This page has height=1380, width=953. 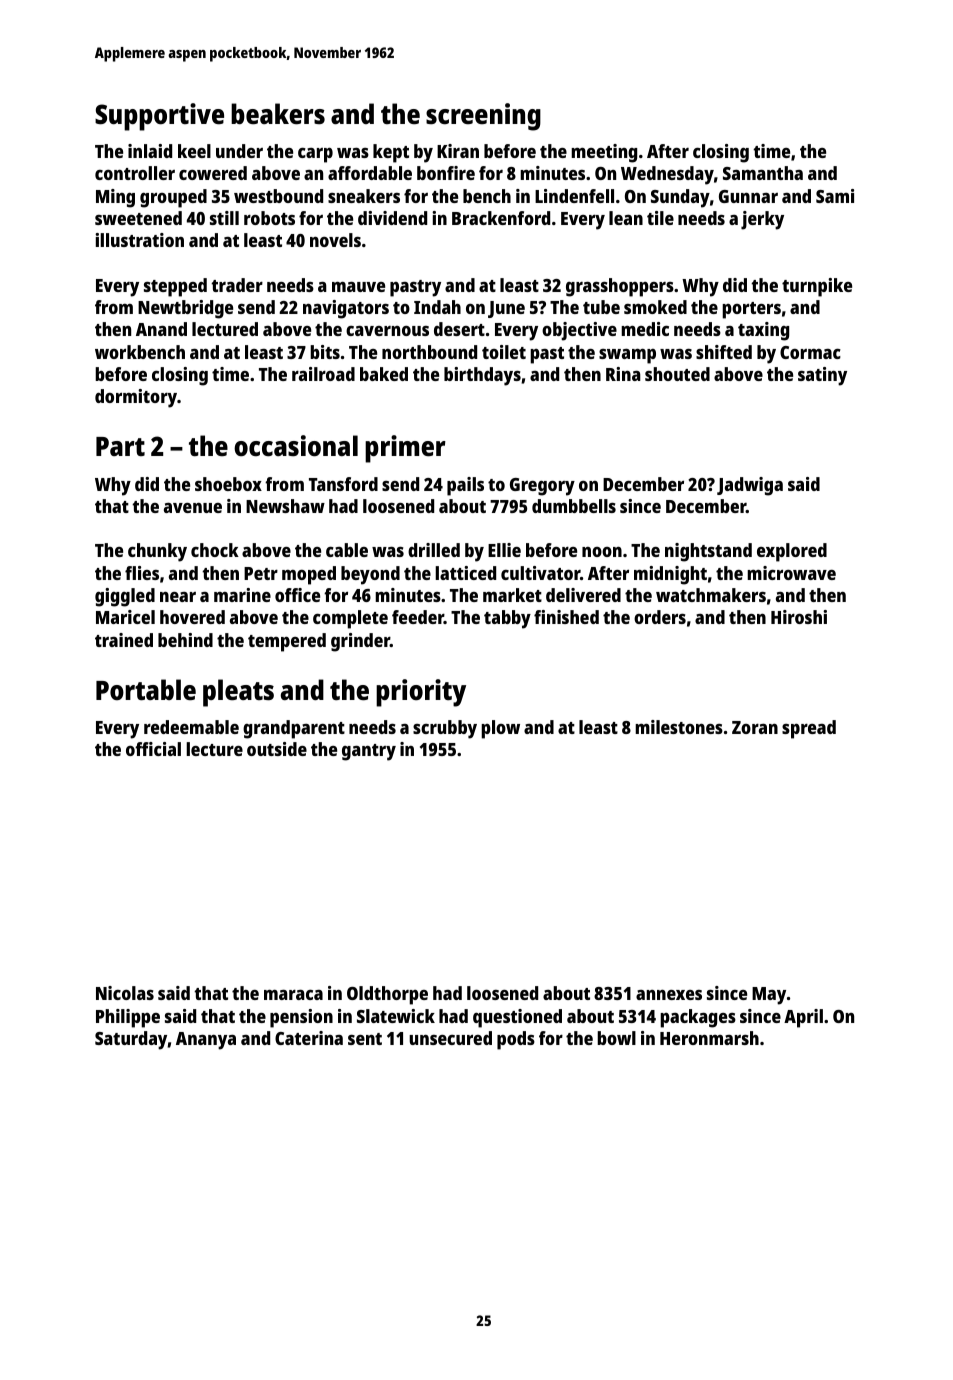 I want to click on cavernous, so click(x=387, y=331).
